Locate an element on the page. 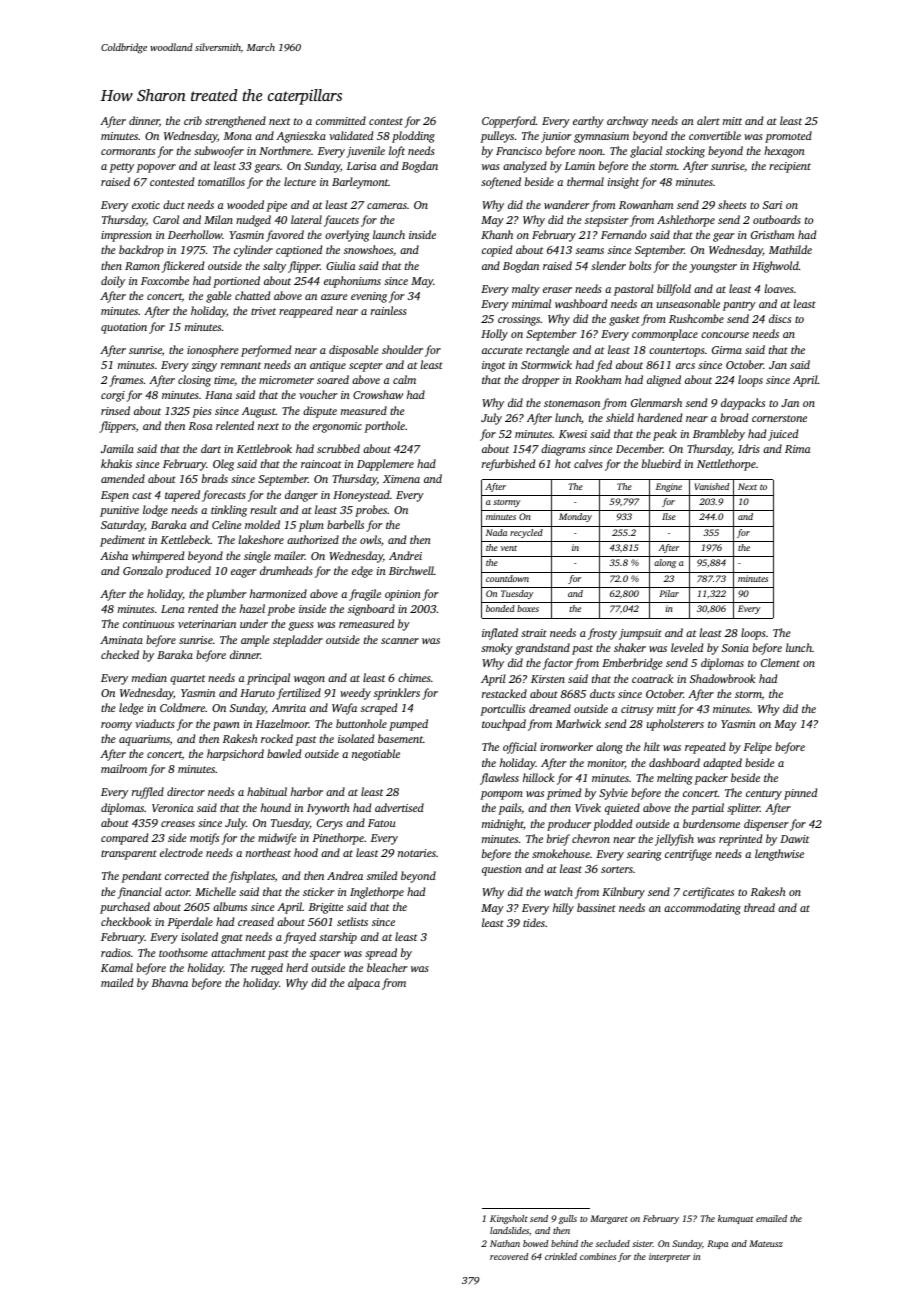 The width and height of the page is (924, 1308). copied is located at coordinates (497, 251).
